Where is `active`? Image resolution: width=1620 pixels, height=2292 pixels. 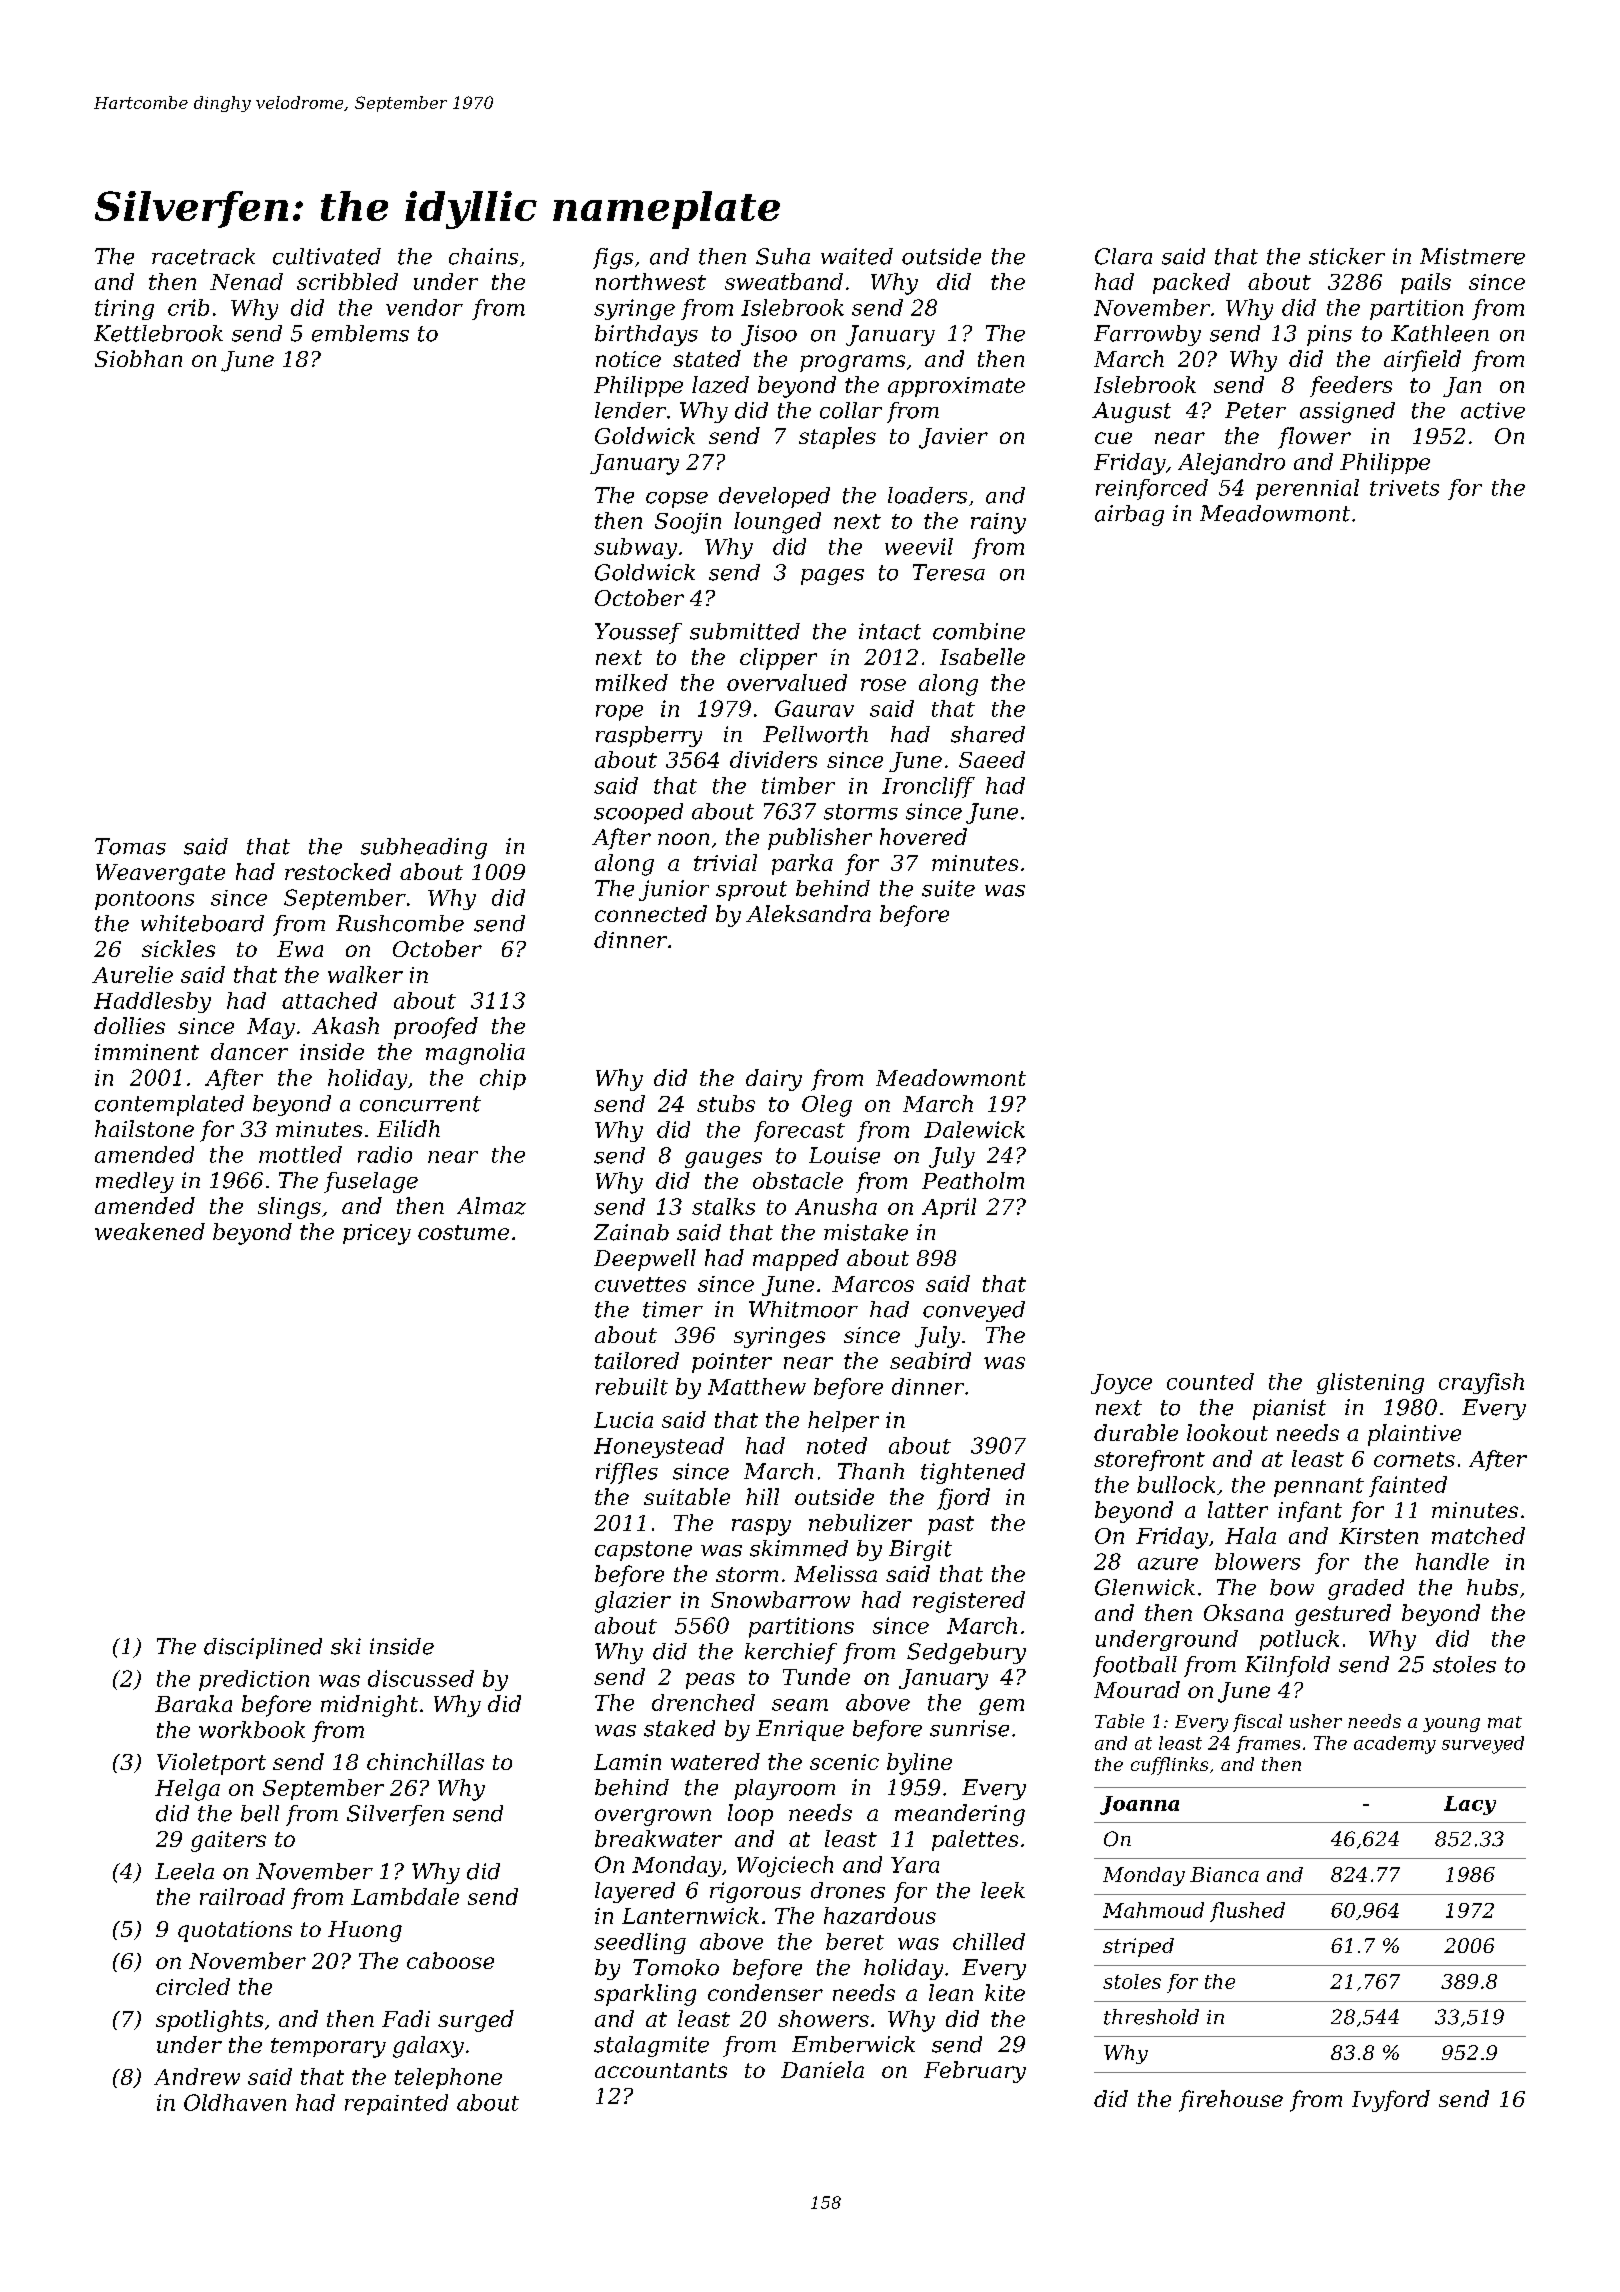 active is located at coordinates (1493, 410).
